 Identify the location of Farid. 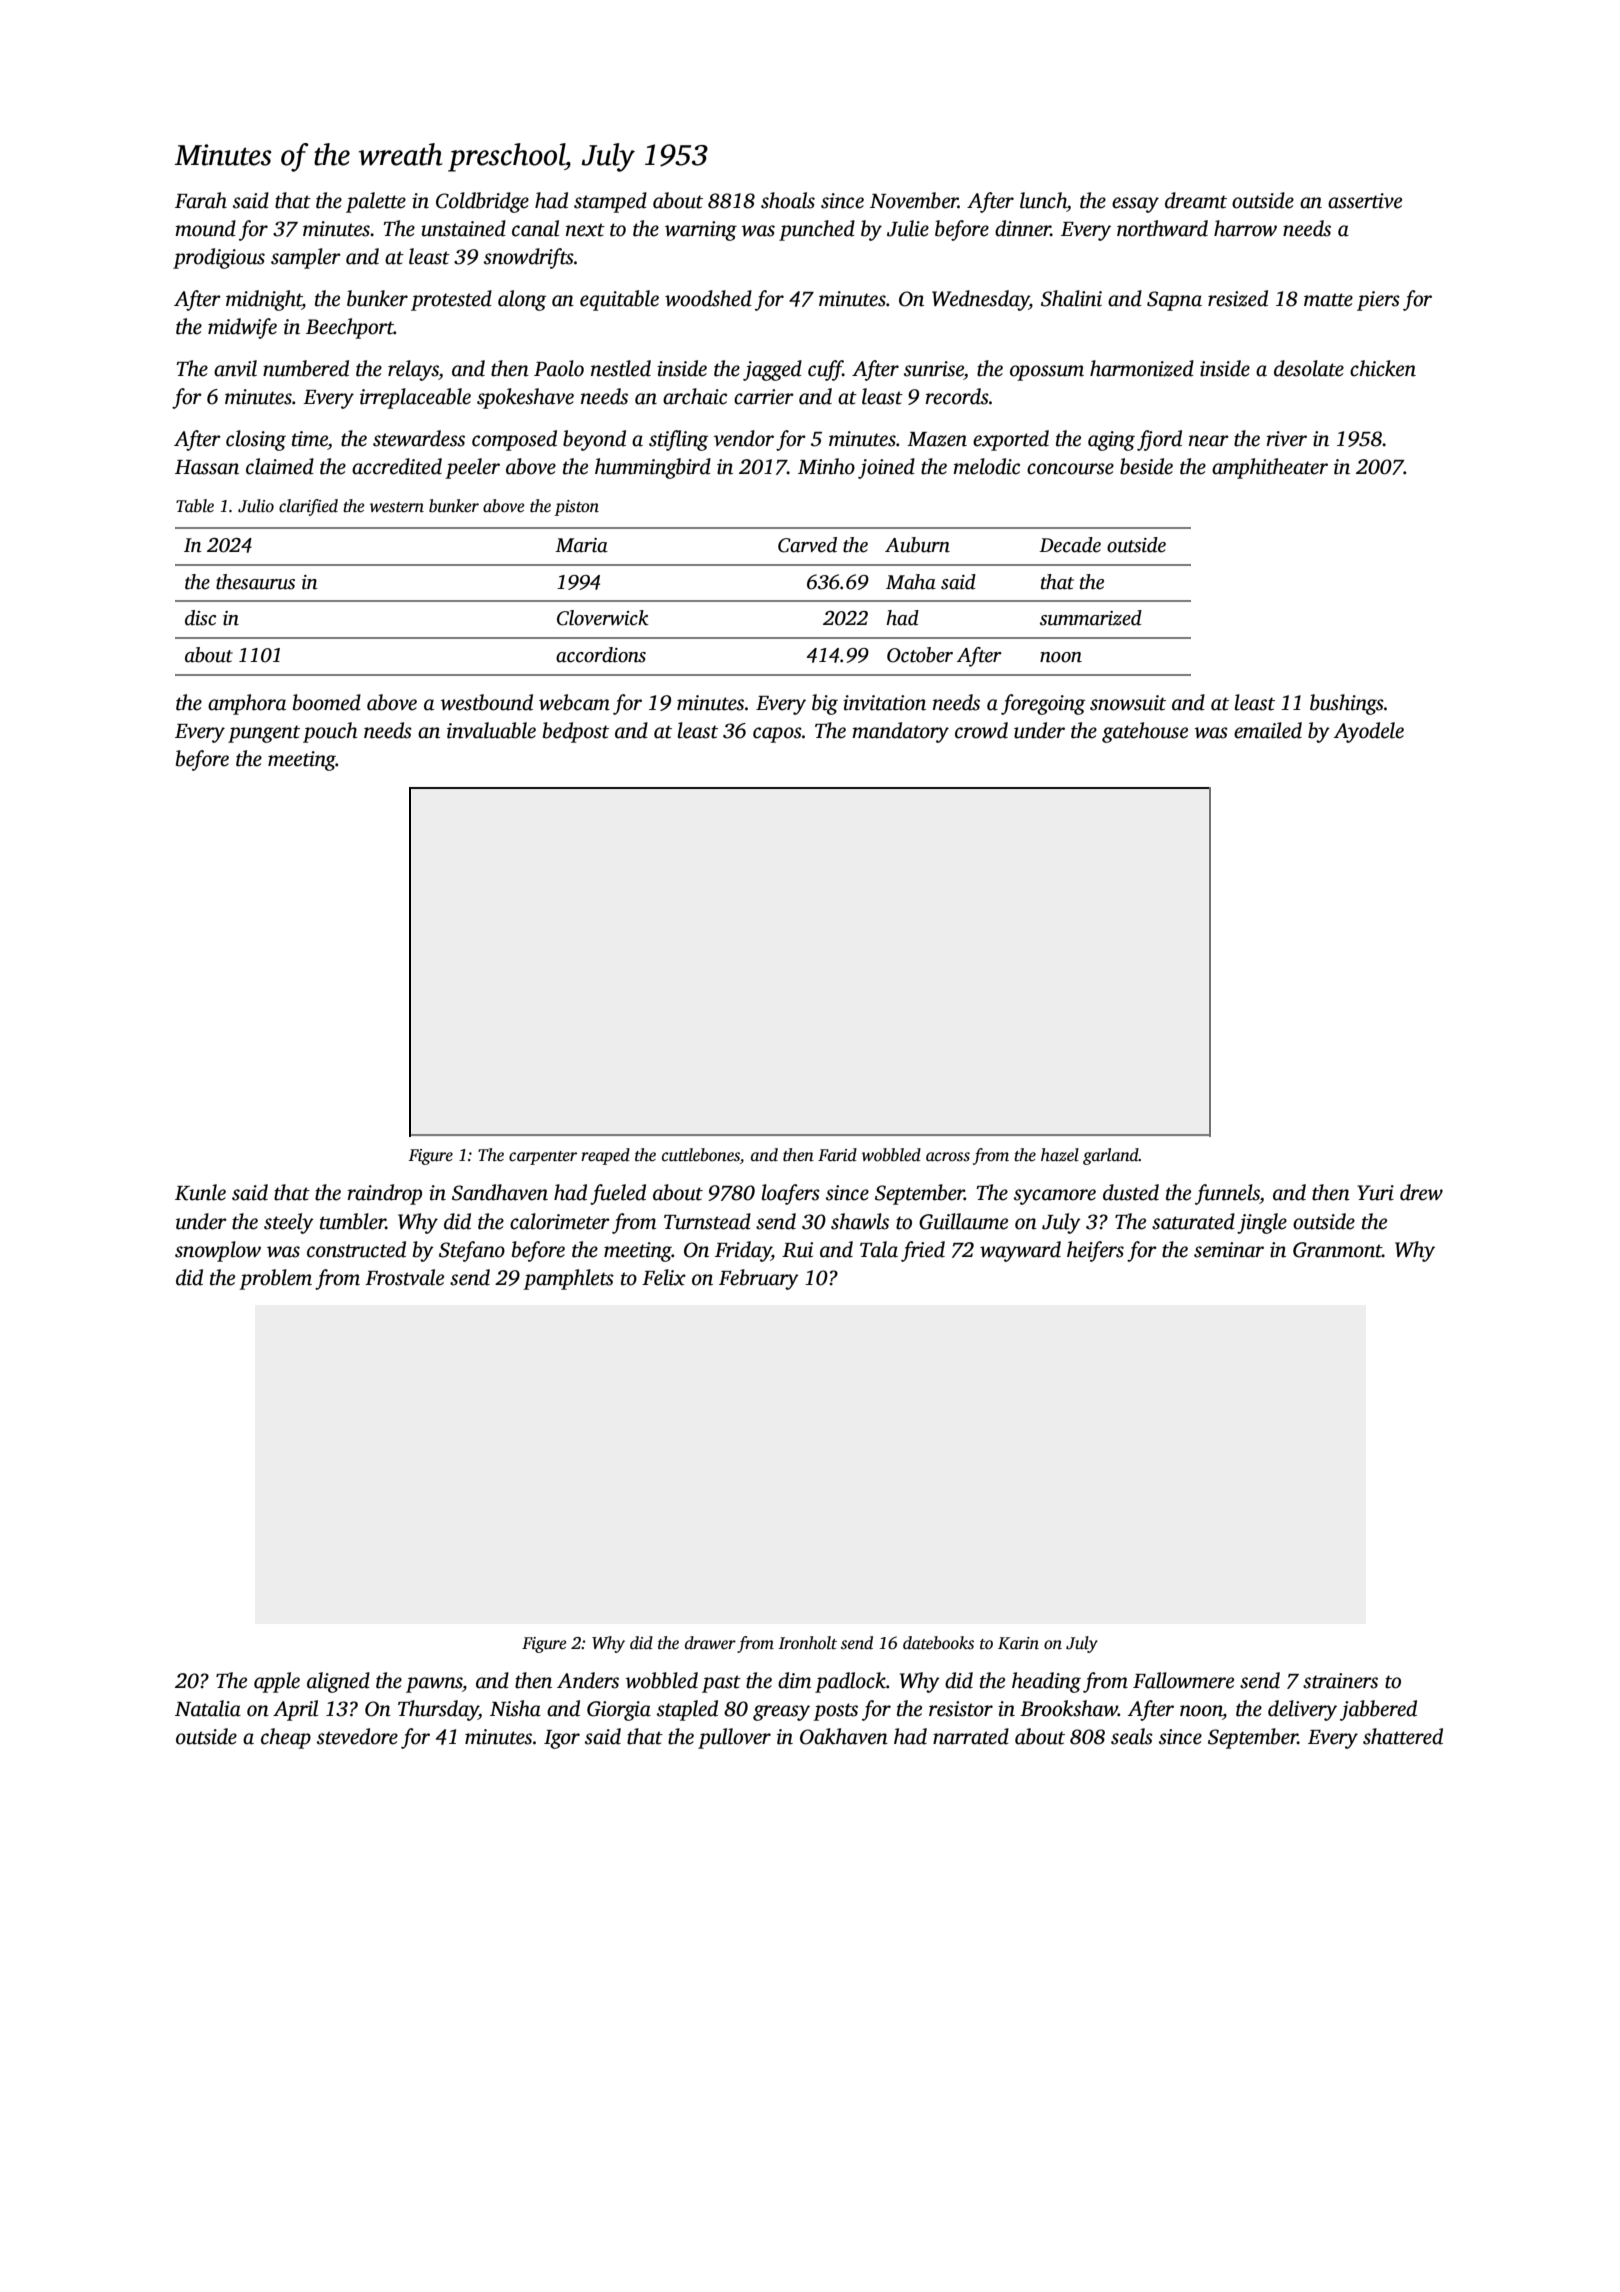
(837, 1154).
